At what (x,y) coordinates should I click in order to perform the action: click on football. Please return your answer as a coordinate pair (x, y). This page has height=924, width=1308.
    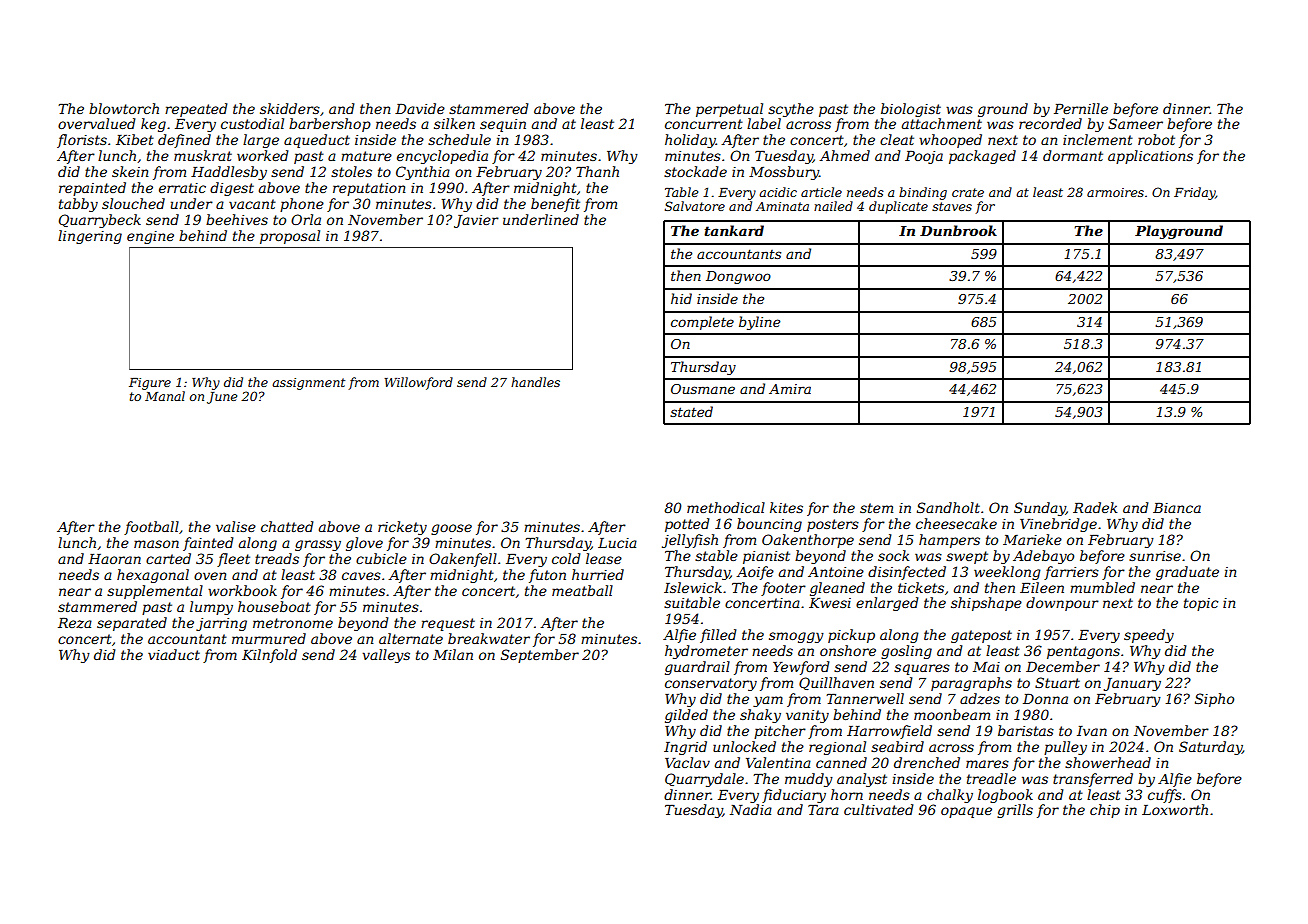
    Looking at the image, I should click on (151, 528).
